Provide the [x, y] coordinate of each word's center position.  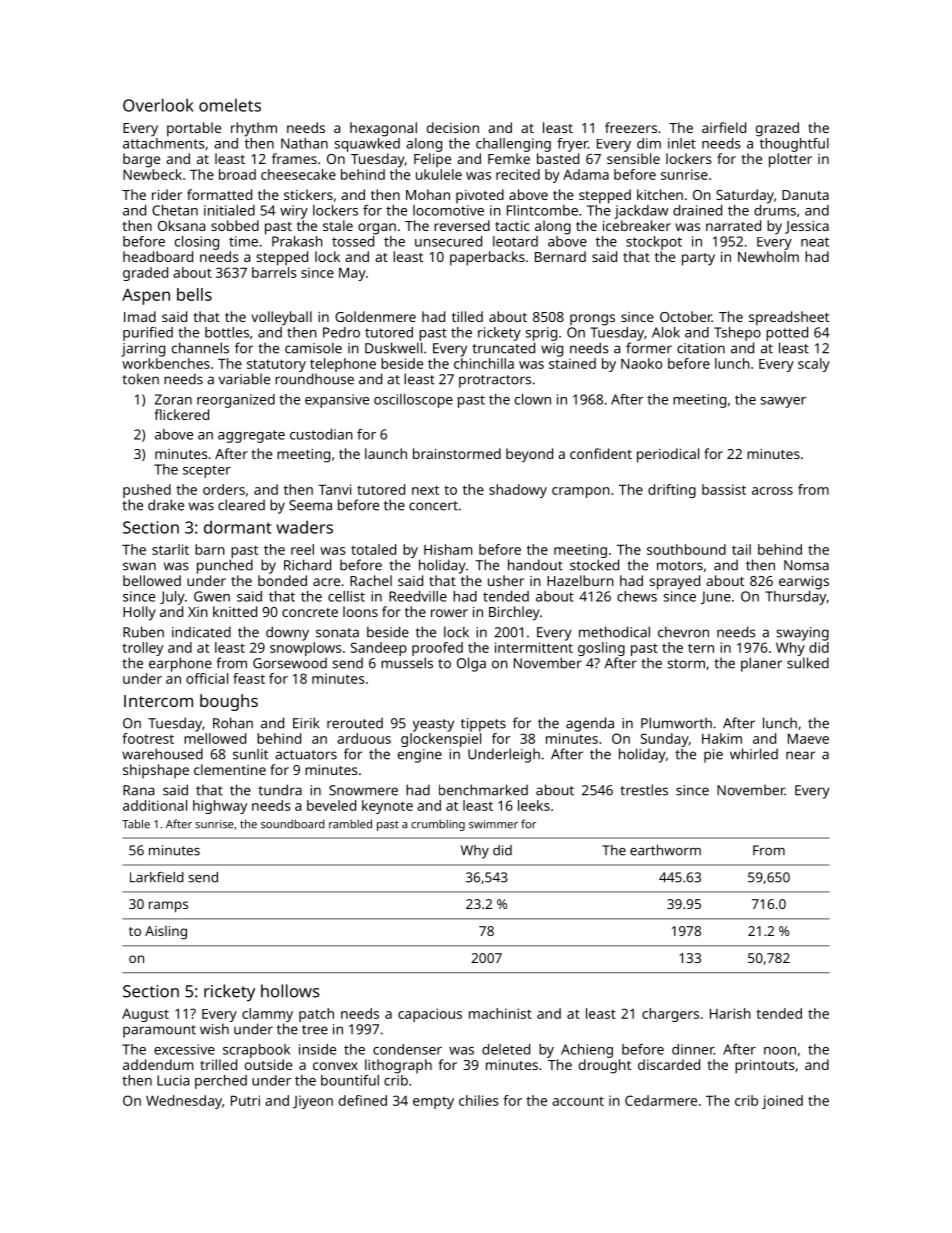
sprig [541, 334]
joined [782, 1102]
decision [453, 127]
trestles [644, 790]
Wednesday [184, 1102]
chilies [479, 1100]
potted [787, 334]
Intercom [158, 701]
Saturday [745, 196]
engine [420, 756]
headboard [158, 256]
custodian [321, 434]
